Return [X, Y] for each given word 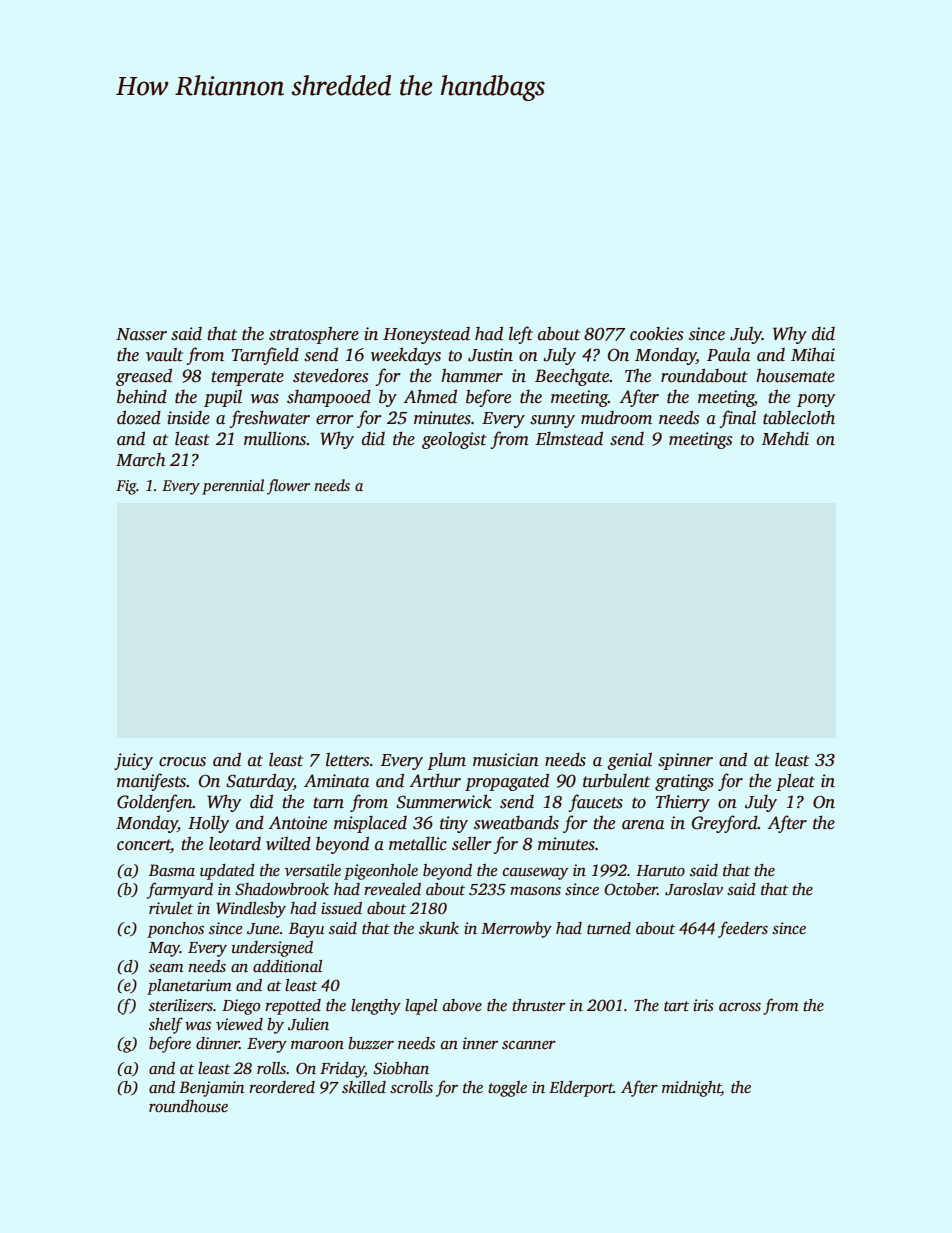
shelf [166, 1025]
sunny [552, 421]
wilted [288, 843]
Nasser [141, 334]
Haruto [660, 870]
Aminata [336, 781]
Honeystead [426, 335]
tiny [454, 824]
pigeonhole [381, 872]
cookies [656, 334]
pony [816, 400]
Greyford [725, 824]
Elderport [581, 1089]
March [140, 460]
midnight [691, 1089]
